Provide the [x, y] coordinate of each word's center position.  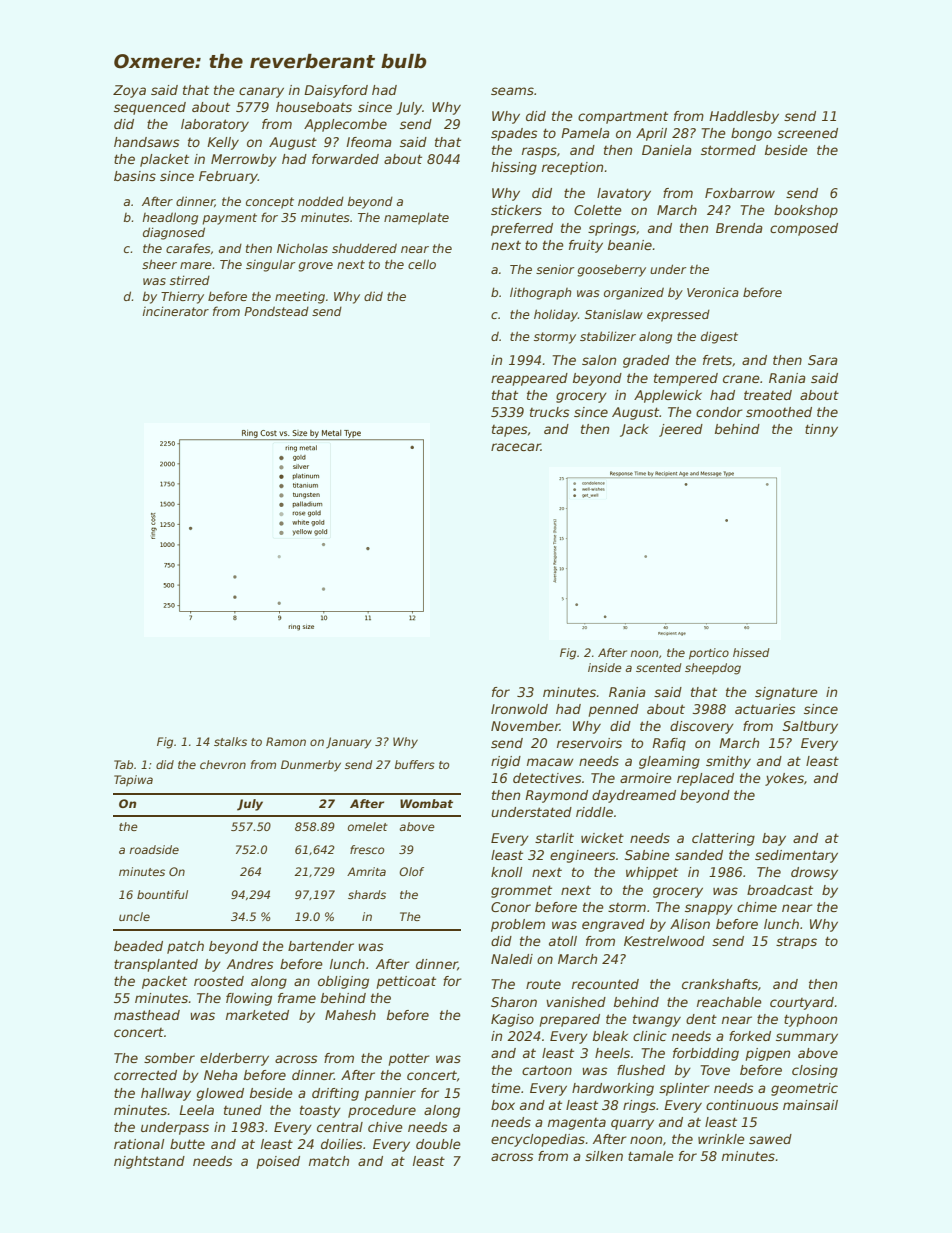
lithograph [541, 293]
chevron [223, 764]
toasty [320, 1111]
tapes [510, 431]
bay [774, 839]
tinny [821, 430]
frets [717, 360]
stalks [230, 741]
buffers [415, 764]
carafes [188, 248]
